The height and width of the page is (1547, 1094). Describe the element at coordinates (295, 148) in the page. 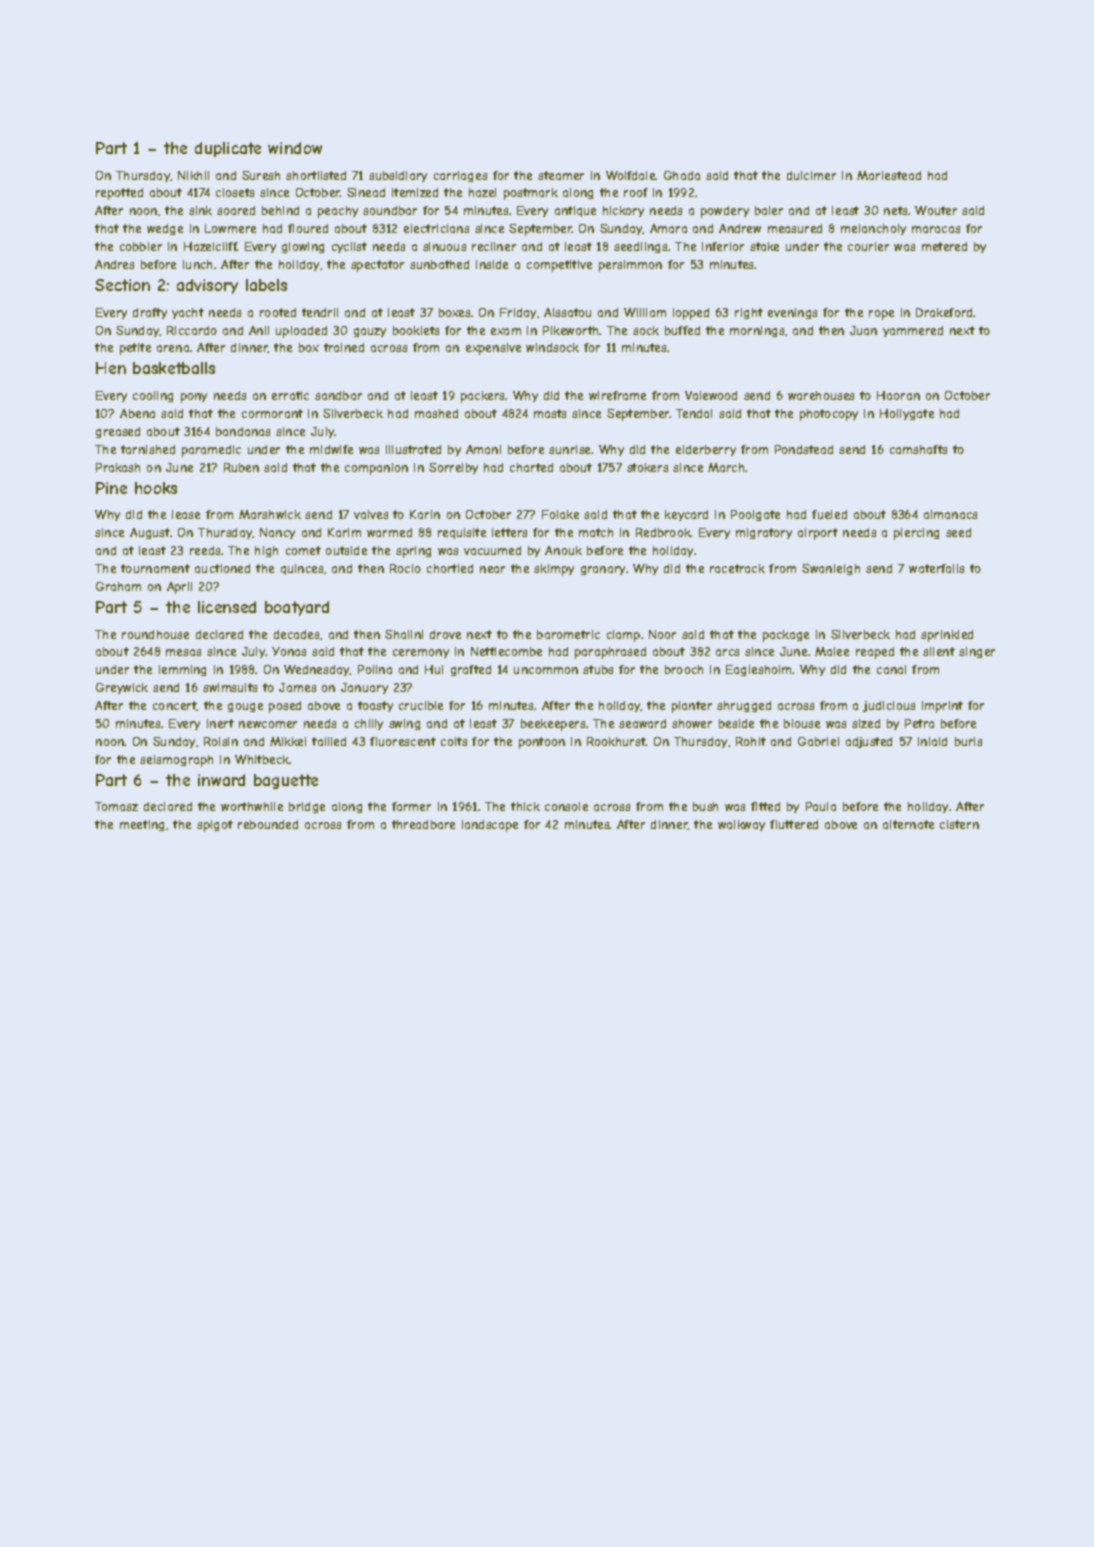

I see `window` at that location.
